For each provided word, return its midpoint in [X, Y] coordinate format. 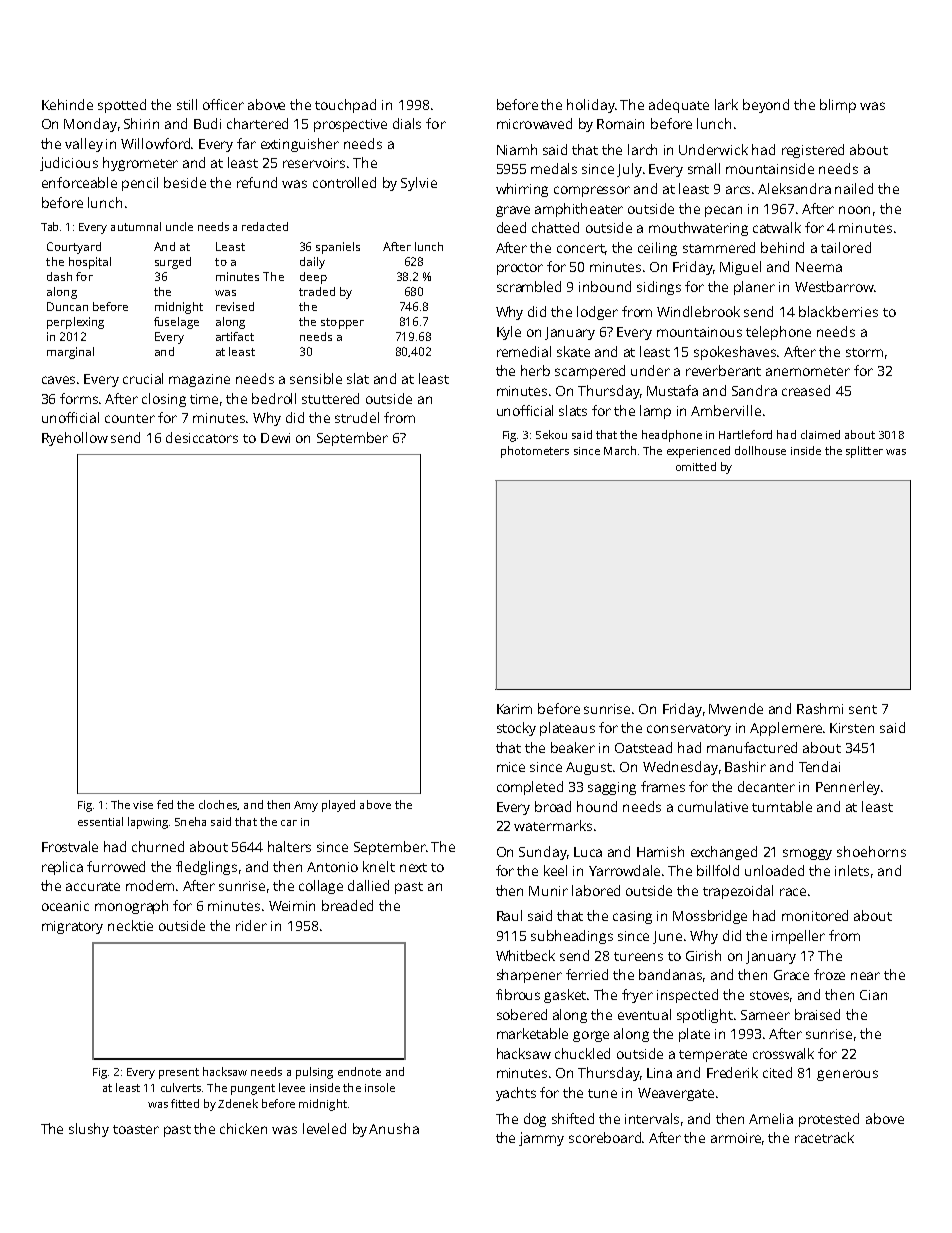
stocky [516, 729]
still [187, 104]
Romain [620, 124]
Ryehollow [75, 439]
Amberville [726, 410]
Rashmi [820, 708]
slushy [89, 1130]
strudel [357, 417]
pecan [723, 211]
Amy [306, 806]
